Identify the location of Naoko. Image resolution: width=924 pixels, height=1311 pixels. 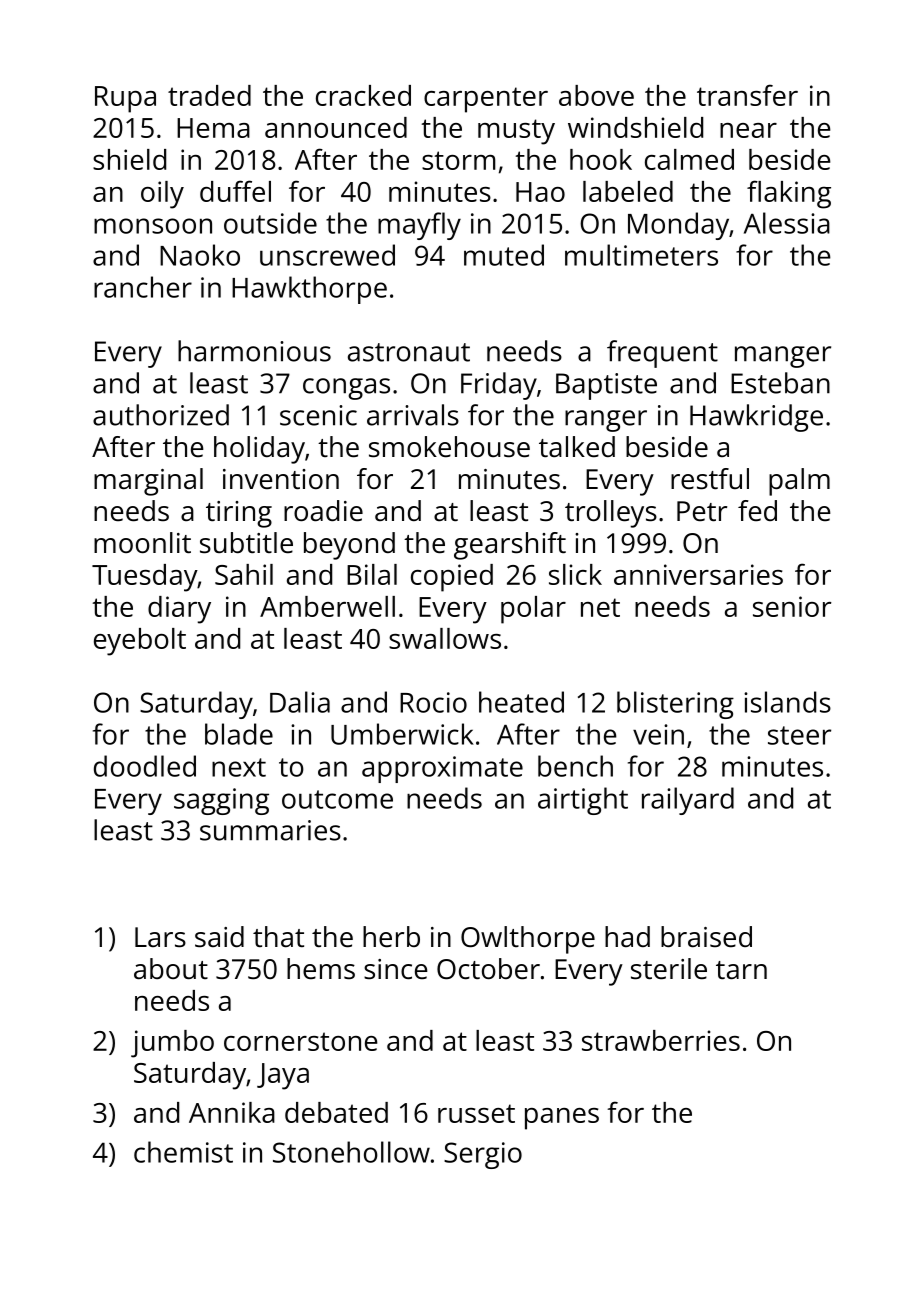
(200, 255).
